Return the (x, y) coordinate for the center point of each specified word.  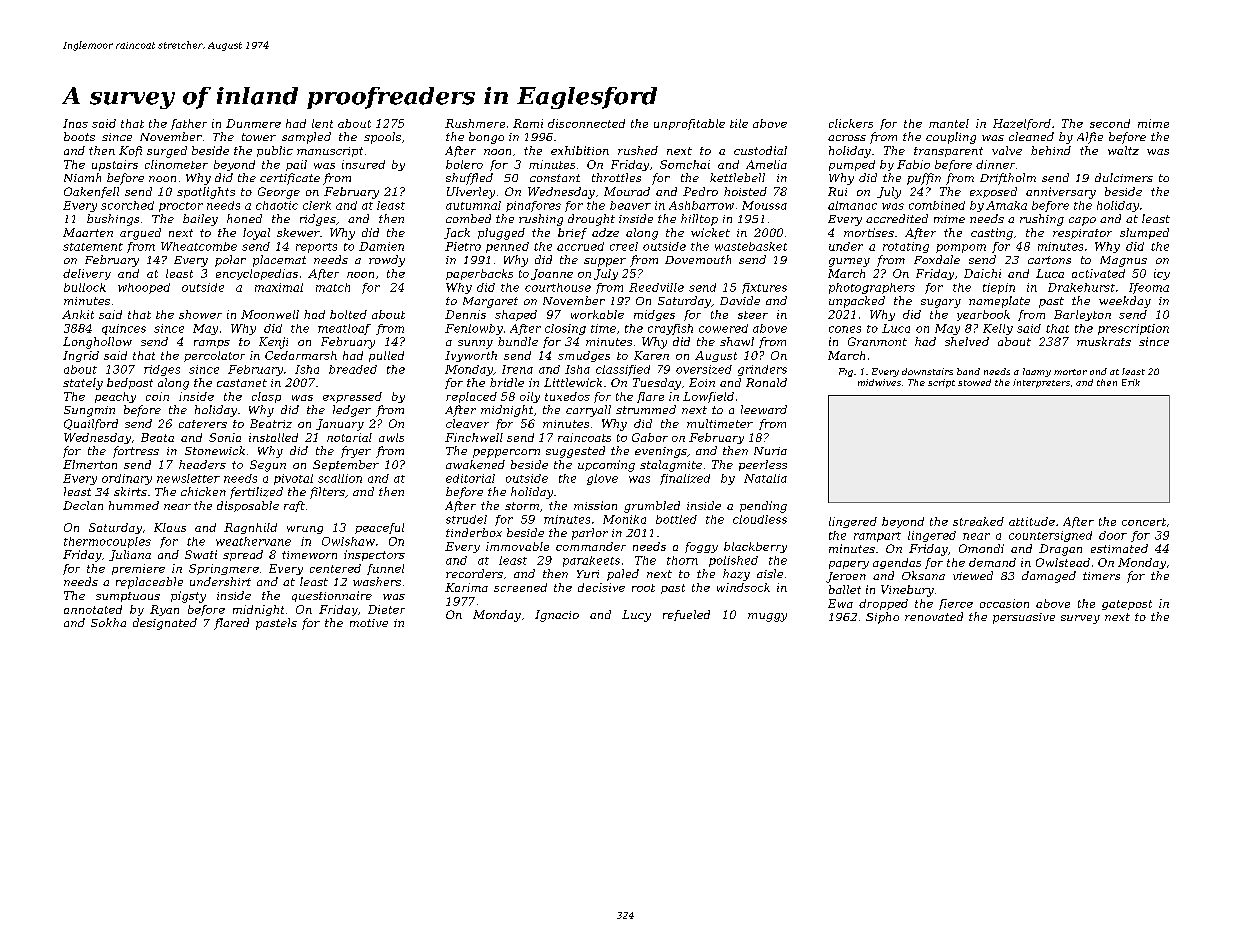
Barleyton (1082, 315)
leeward (764, 409)
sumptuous (128, 597)
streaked (978, 521)
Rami (528, 123)
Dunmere (253, 123)
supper (605, 262)
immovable (517, 546)
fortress (136, 452)
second (1110, 123)
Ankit (78, 314)
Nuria (770, 451)
